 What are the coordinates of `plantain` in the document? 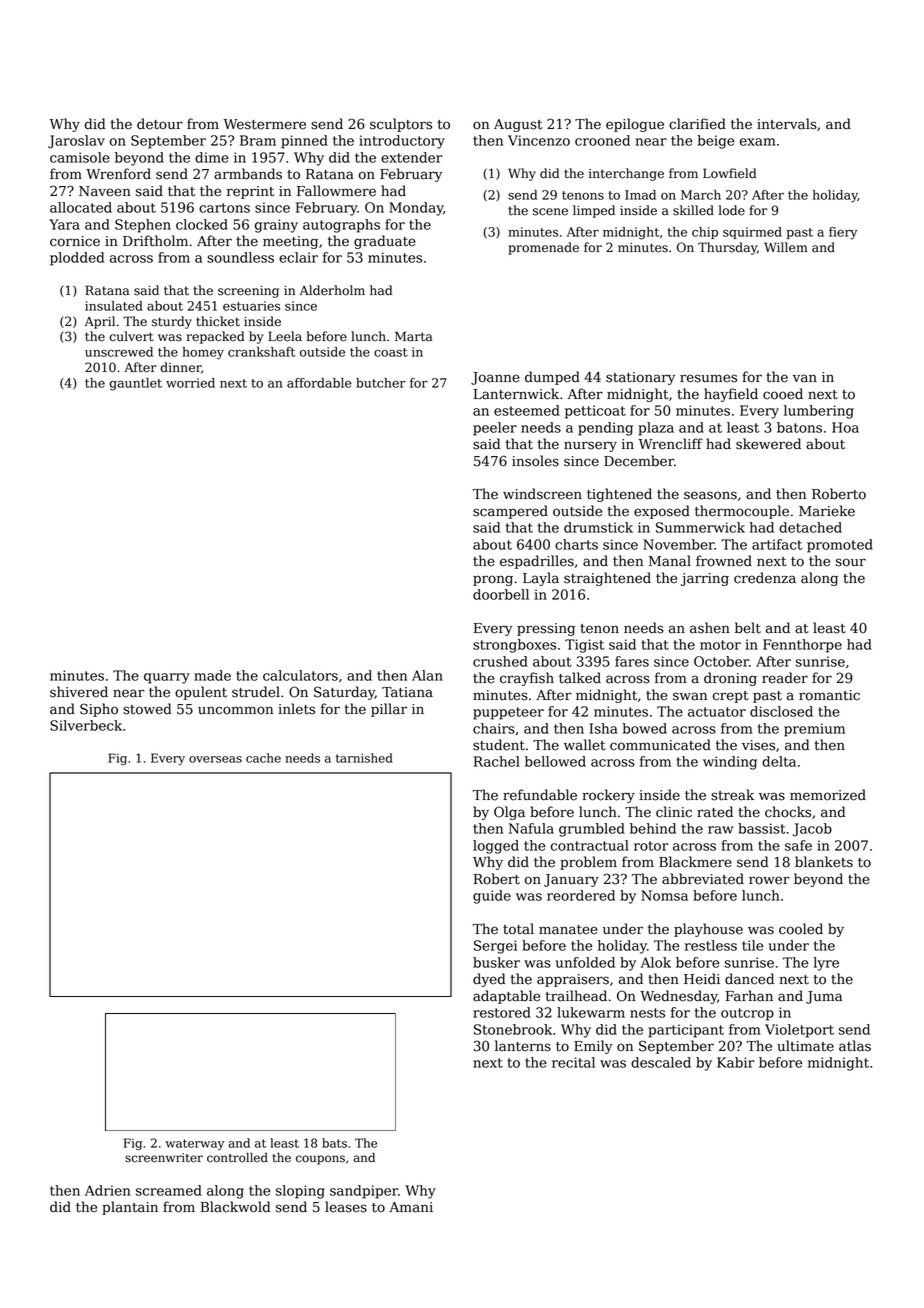 It's located at (130, 1208).
